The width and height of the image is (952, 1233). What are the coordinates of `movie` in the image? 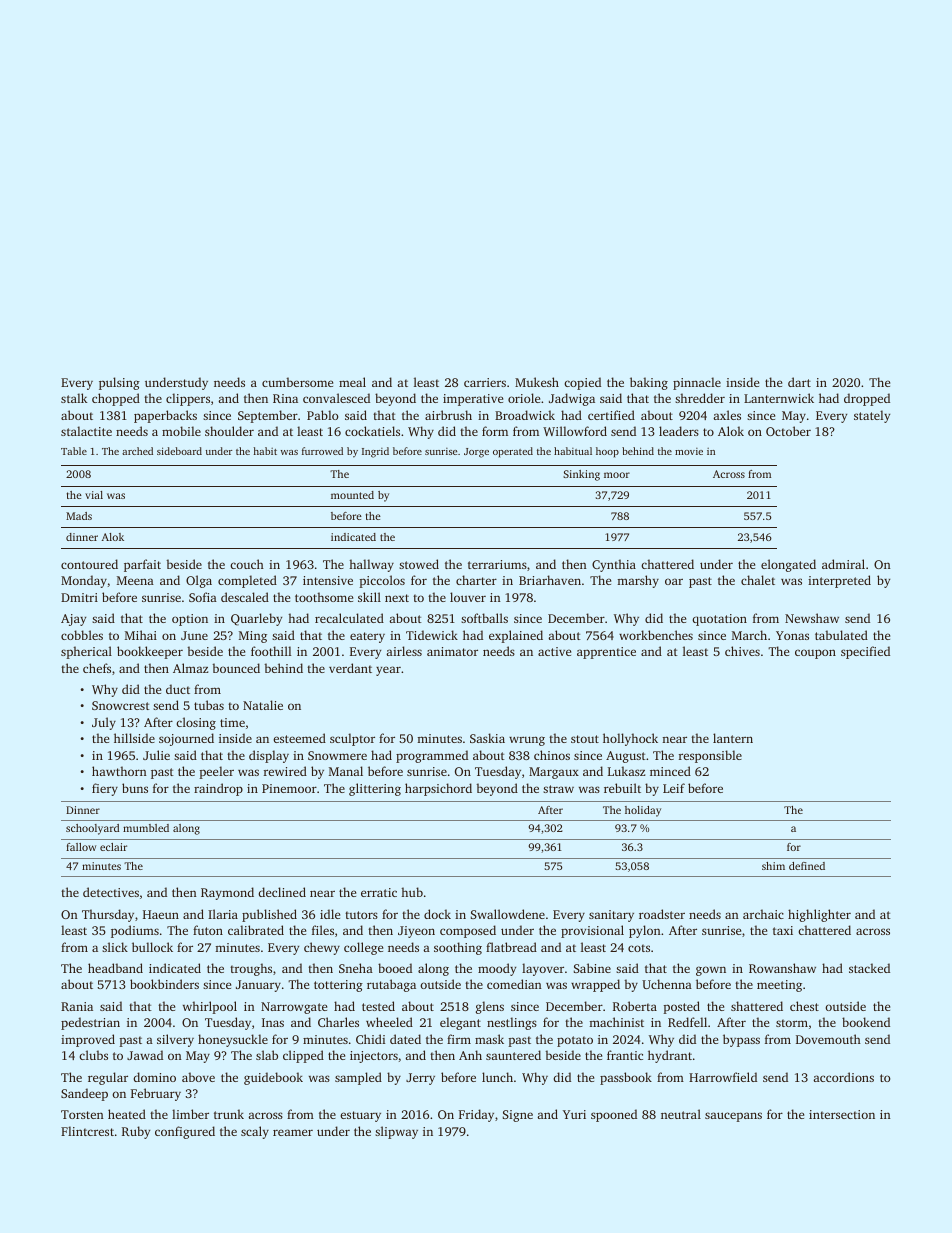 It's located at (689, 451).
